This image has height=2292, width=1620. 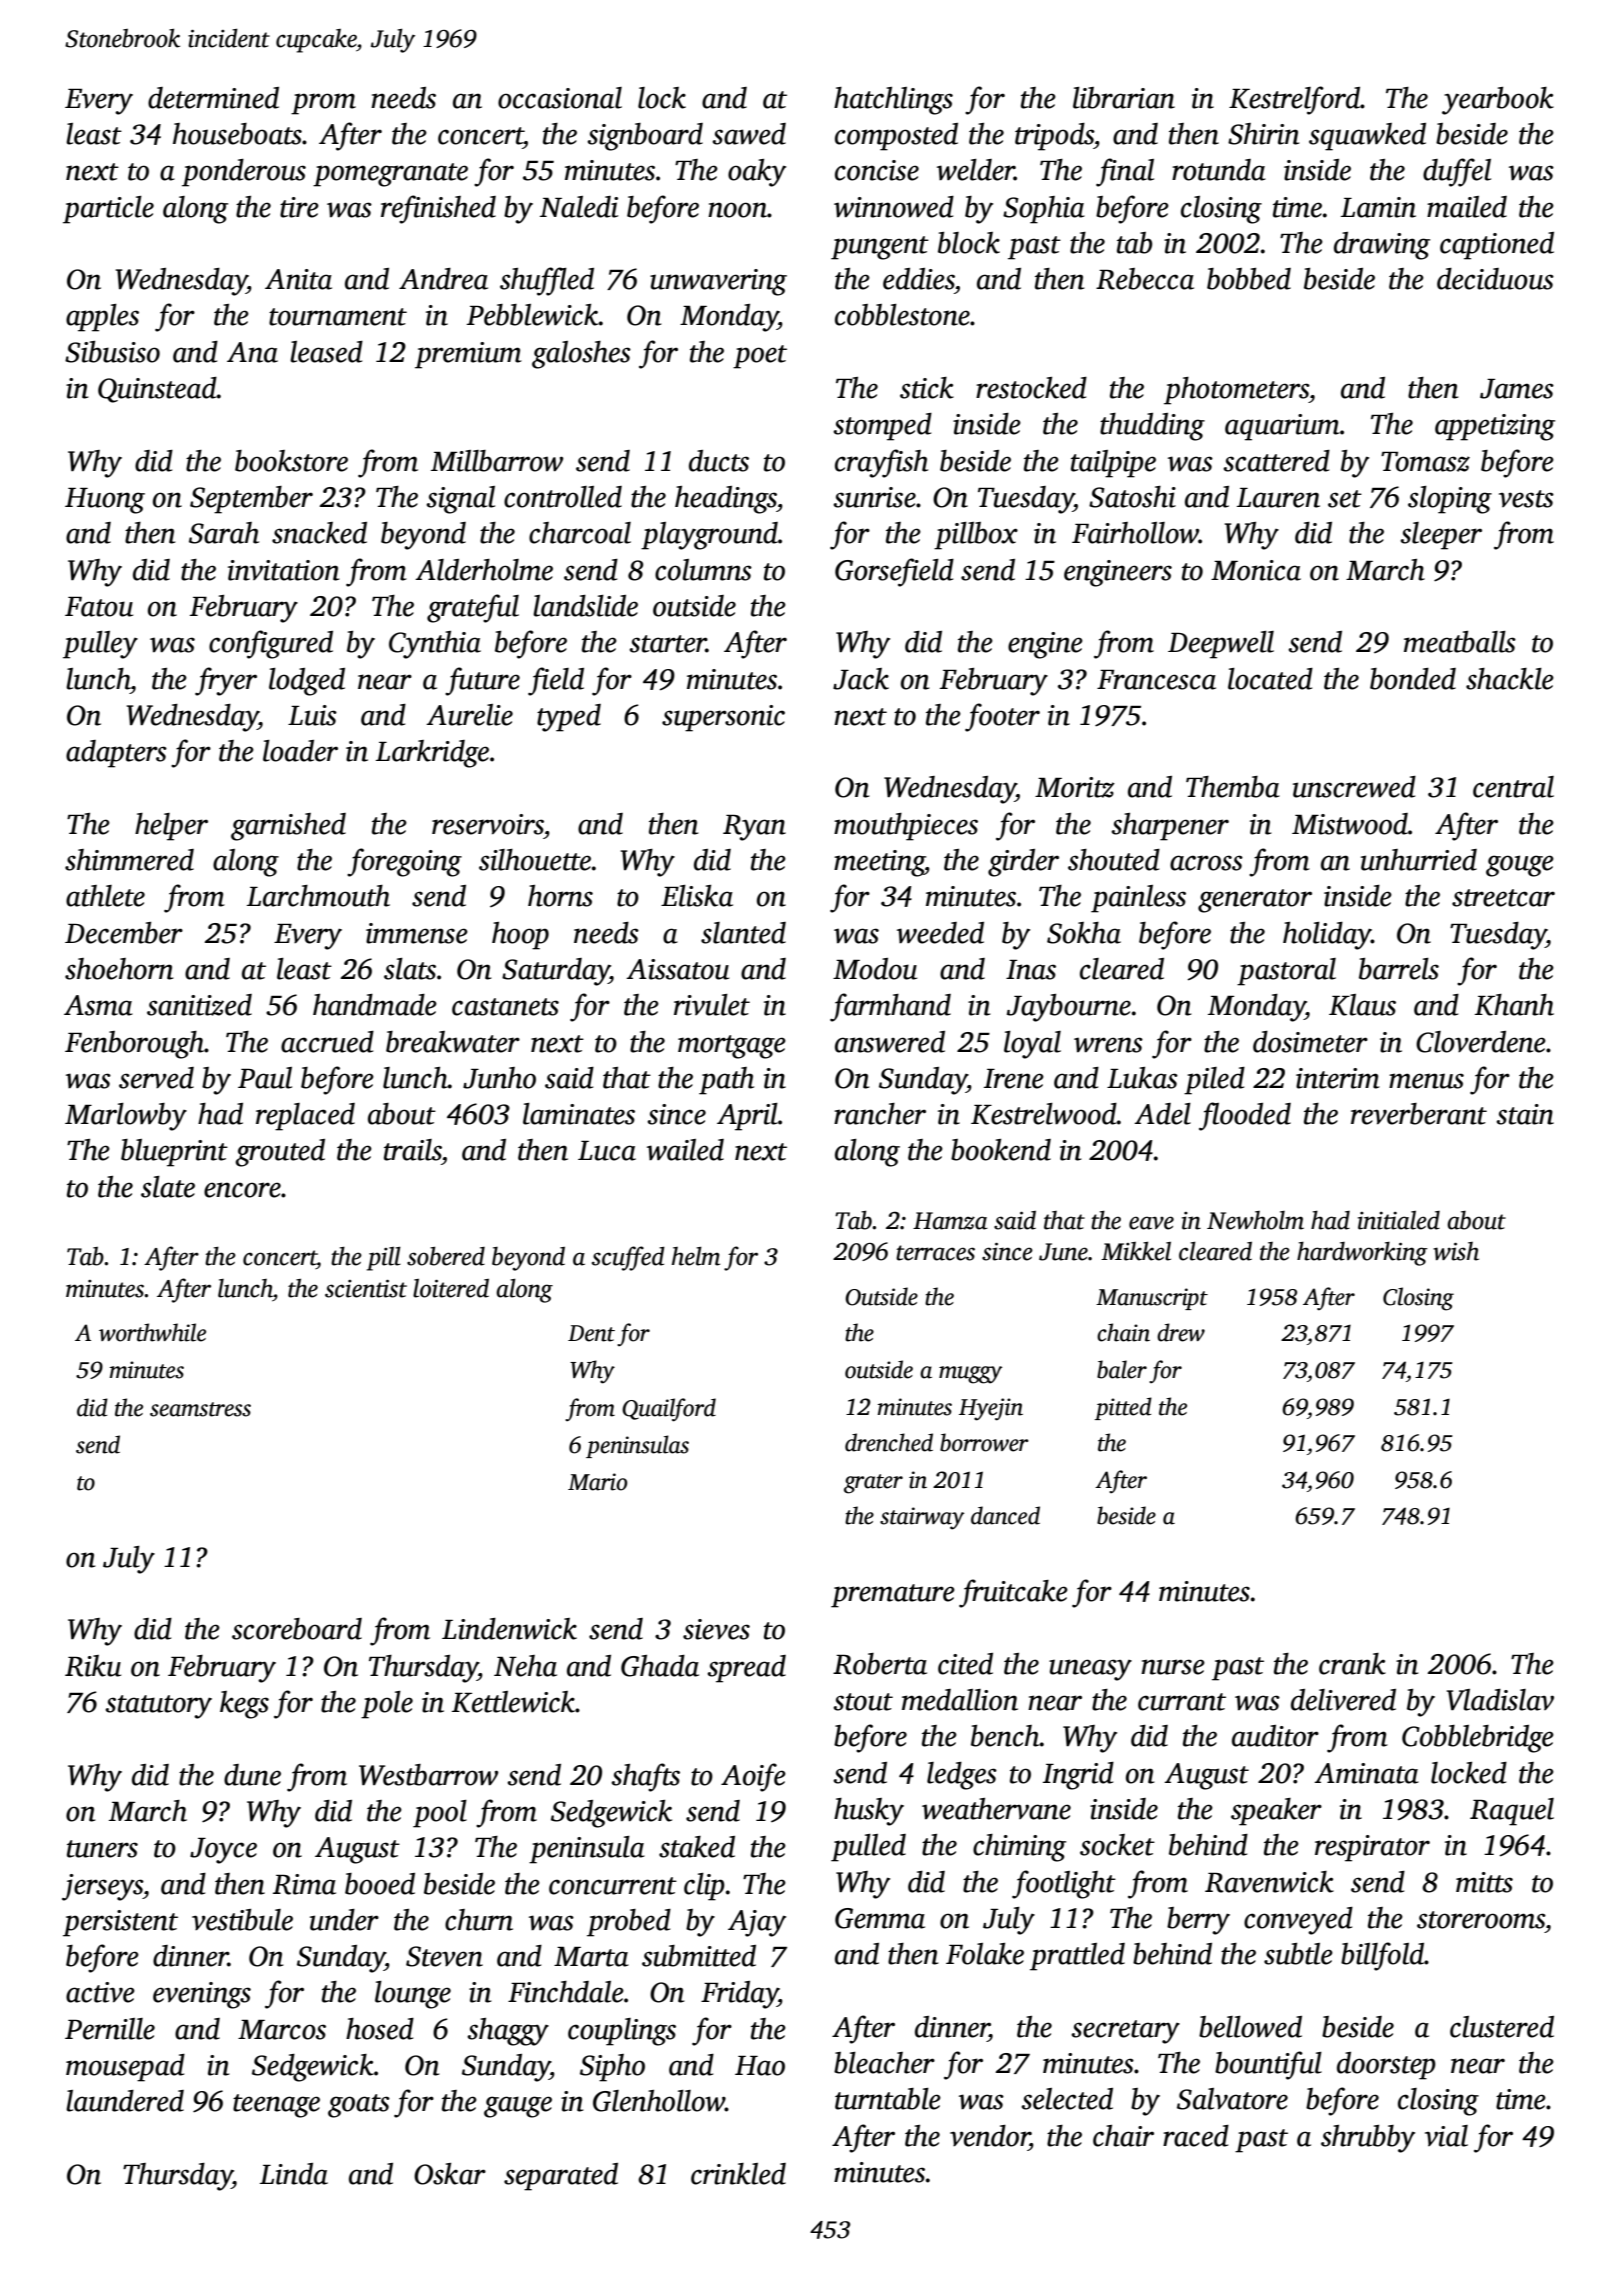 What do you see at coordinates (1352, 1664) in the image?
I see `crank` at bounding box center [1352, 1664].
